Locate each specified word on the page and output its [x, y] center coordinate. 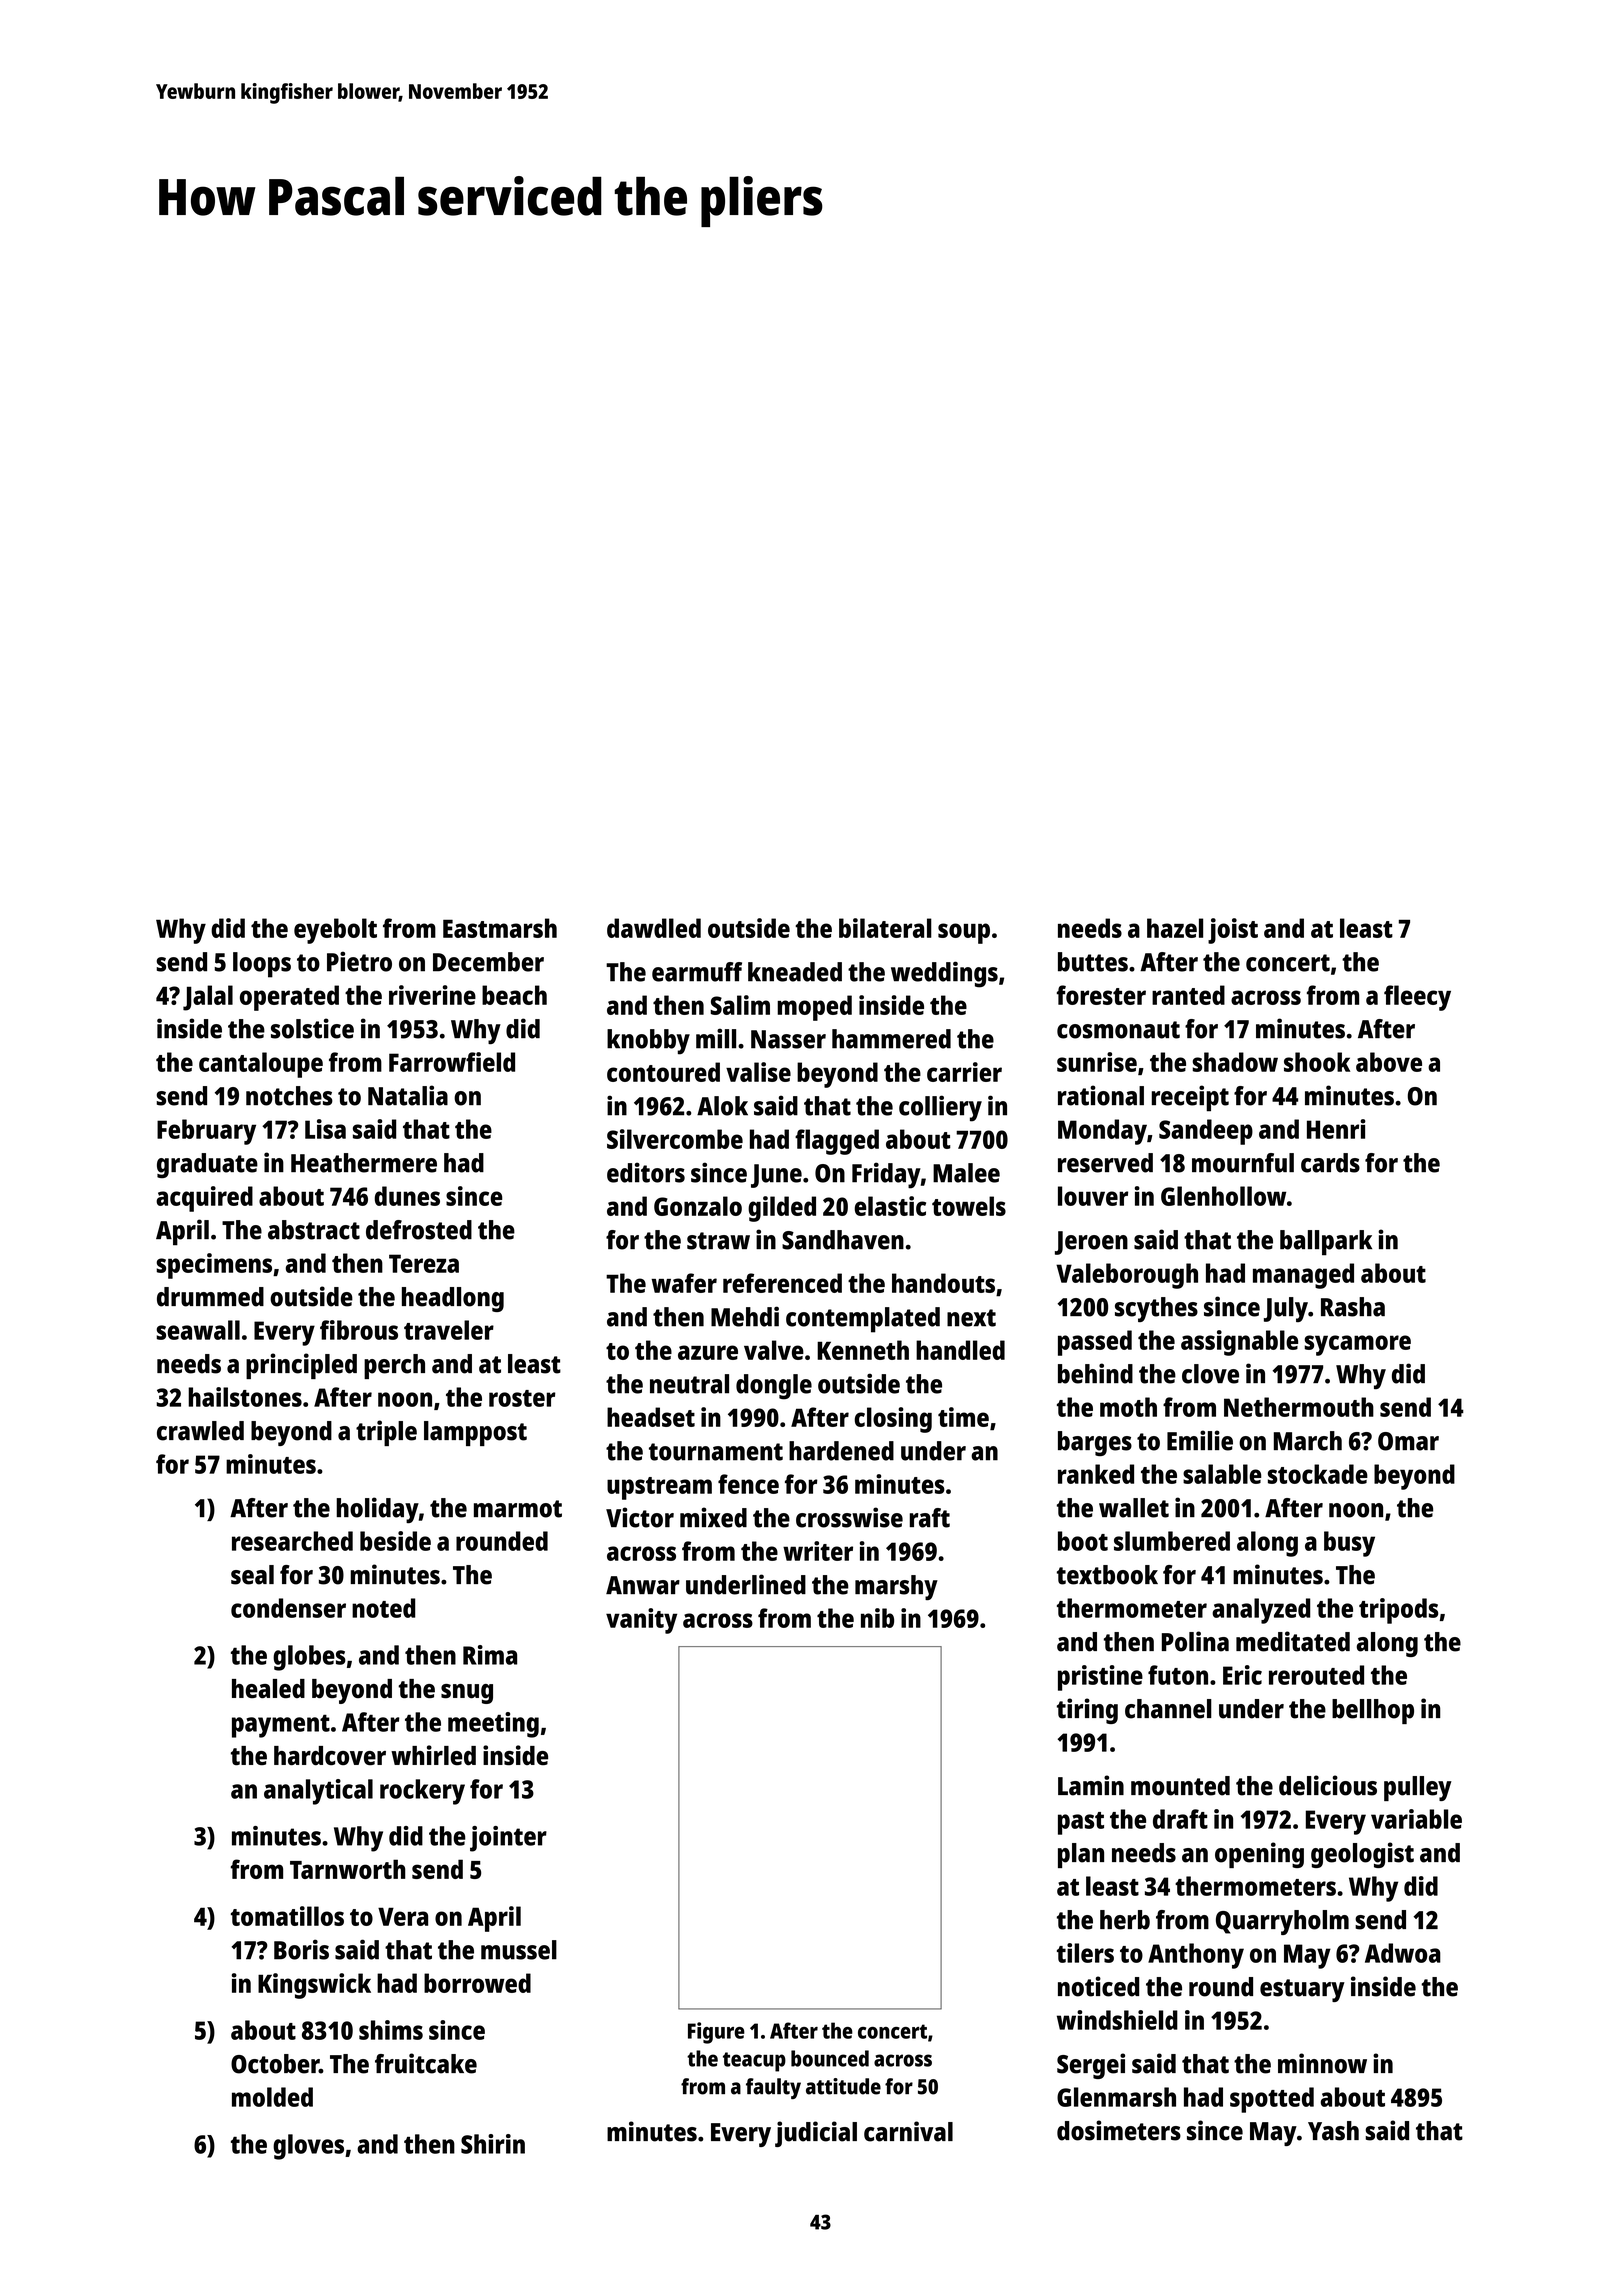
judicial [816, 2134]
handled [960, 1350]
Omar [1408, 1441]
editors [646, 1172]
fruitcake [426, 2063]
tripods [1398, 1611]
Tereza [424, 1263]
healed [268, 1689]
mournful [1243, 1163]
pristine [1100, 1678]
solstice [312, 1028]
